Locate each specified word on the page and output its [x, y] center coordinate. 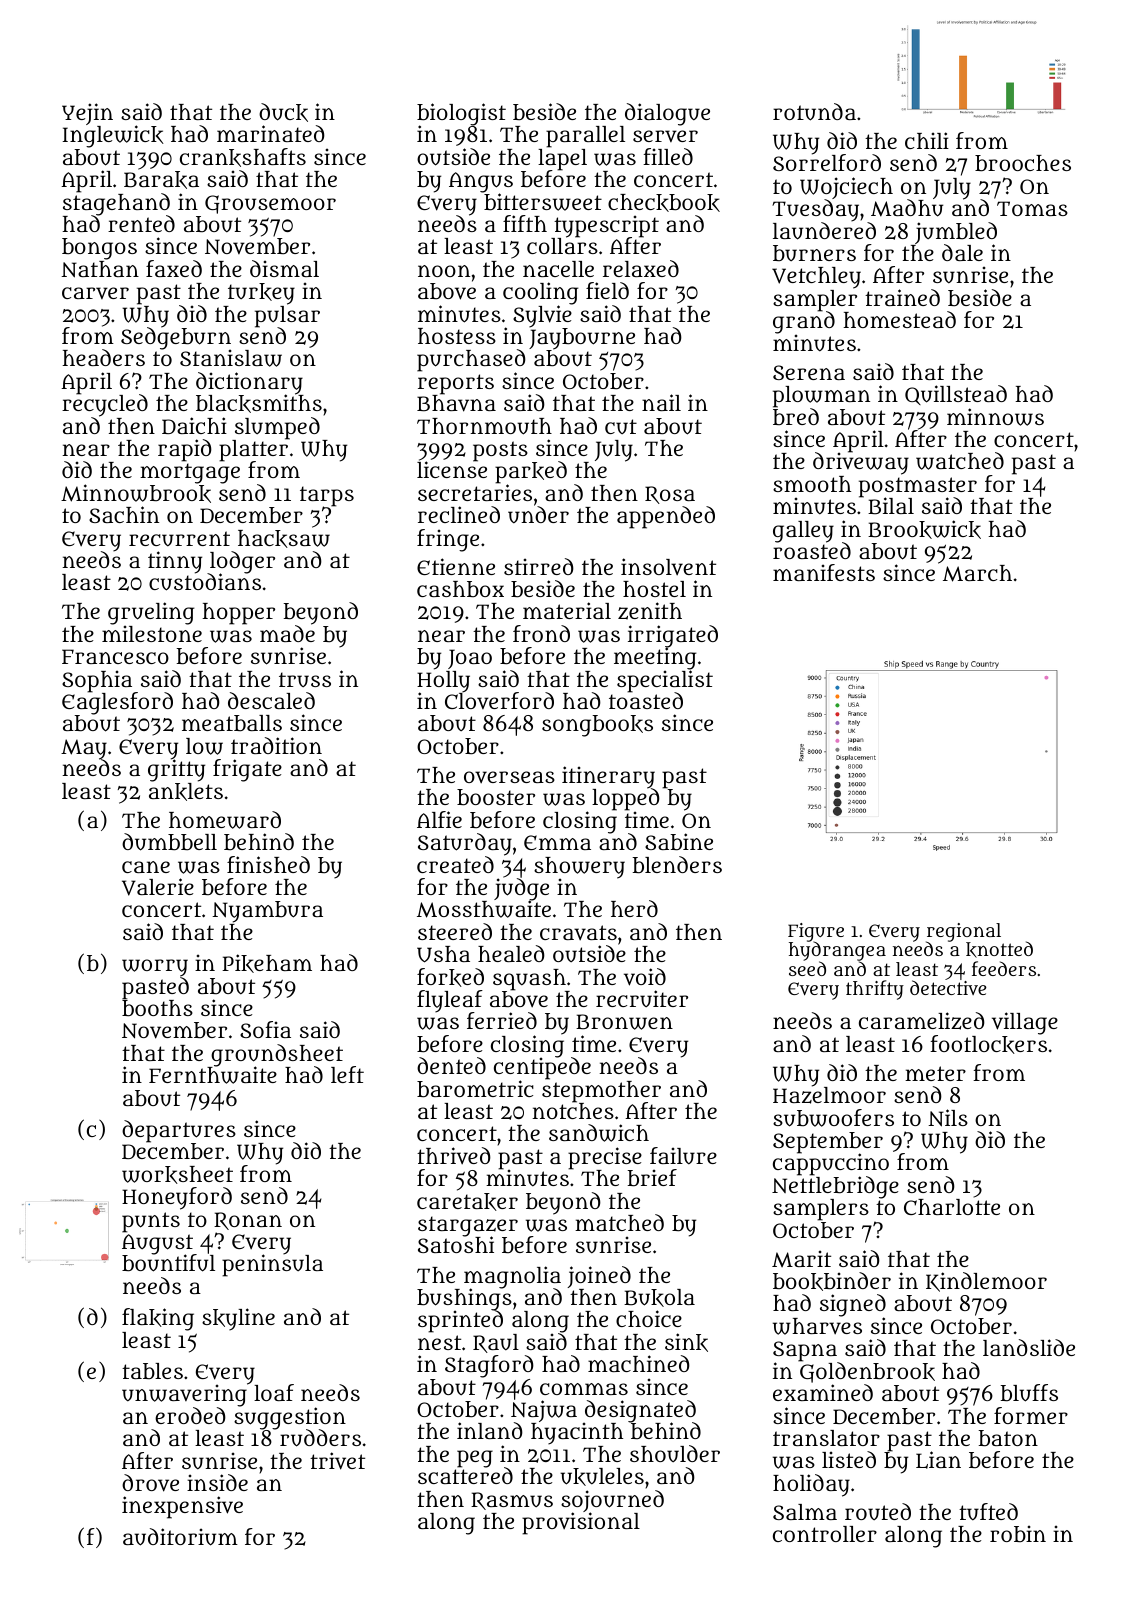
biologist [461, 114]
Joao [470, 659]
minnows [995, 417]
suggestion [290, 1418]
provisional [581, 1524]
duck [283, 112]
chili [927, 140]
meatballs [232, 723]
